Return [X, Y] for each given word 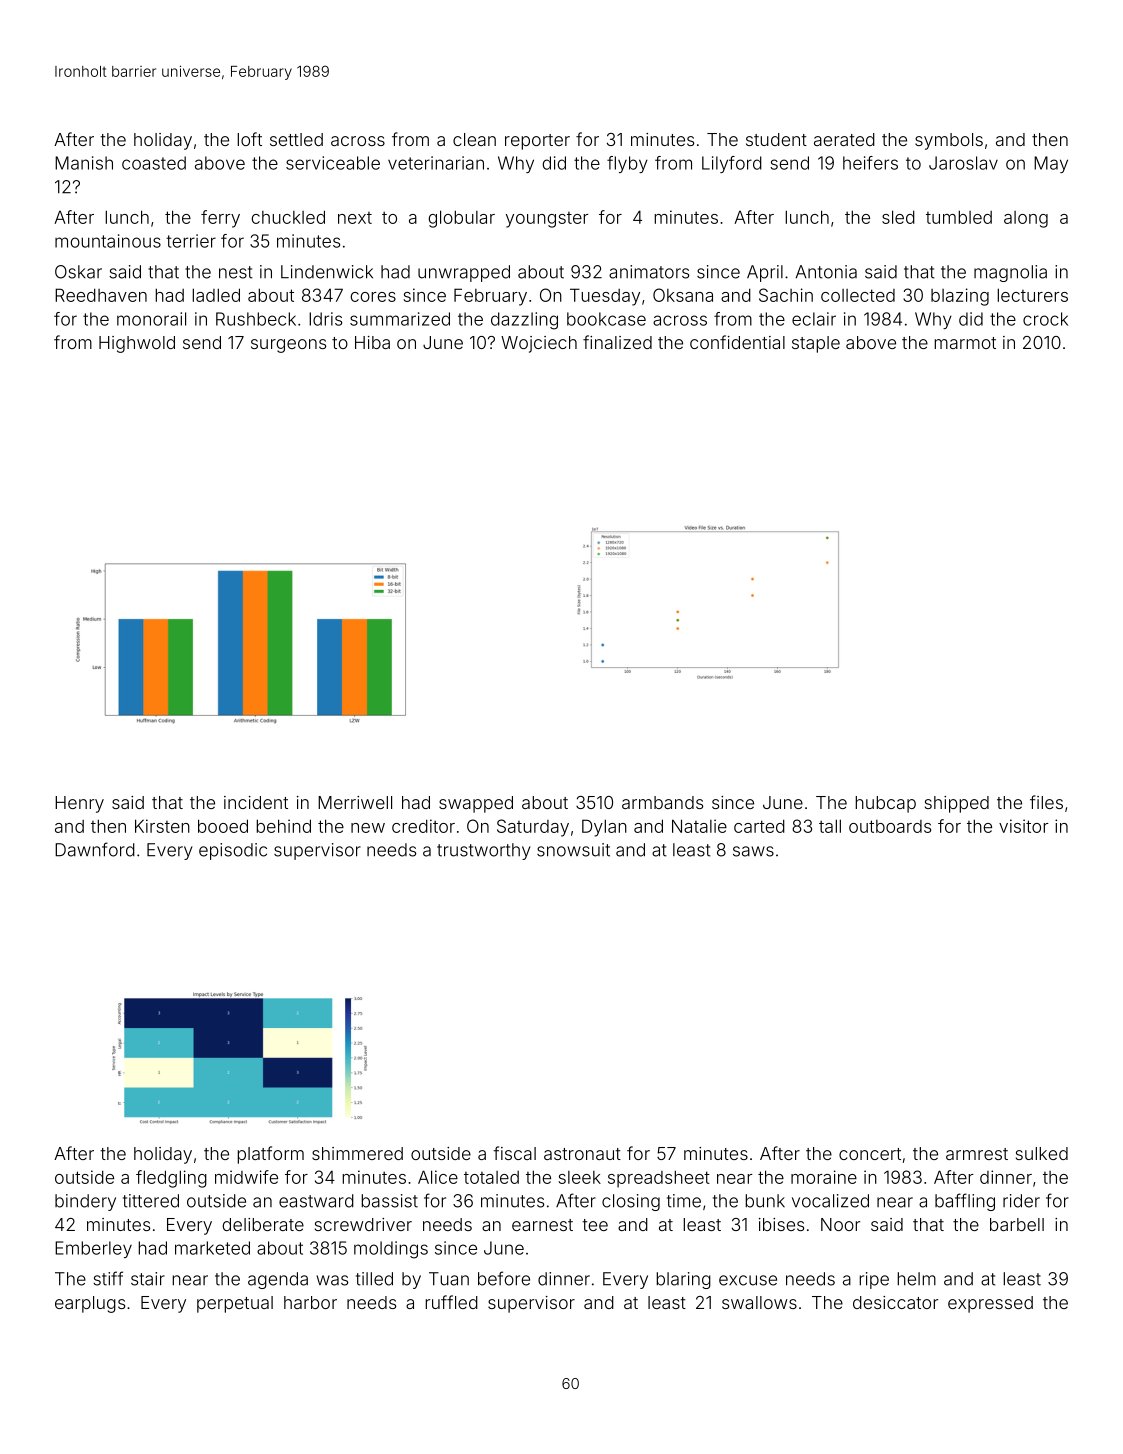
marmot [965, 343]
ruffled [451, 1302]
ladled [216, 295]
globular [461, 219]
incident [256, 802]
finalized [617, 342]
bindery [85, 1202]
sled [898, 217]
